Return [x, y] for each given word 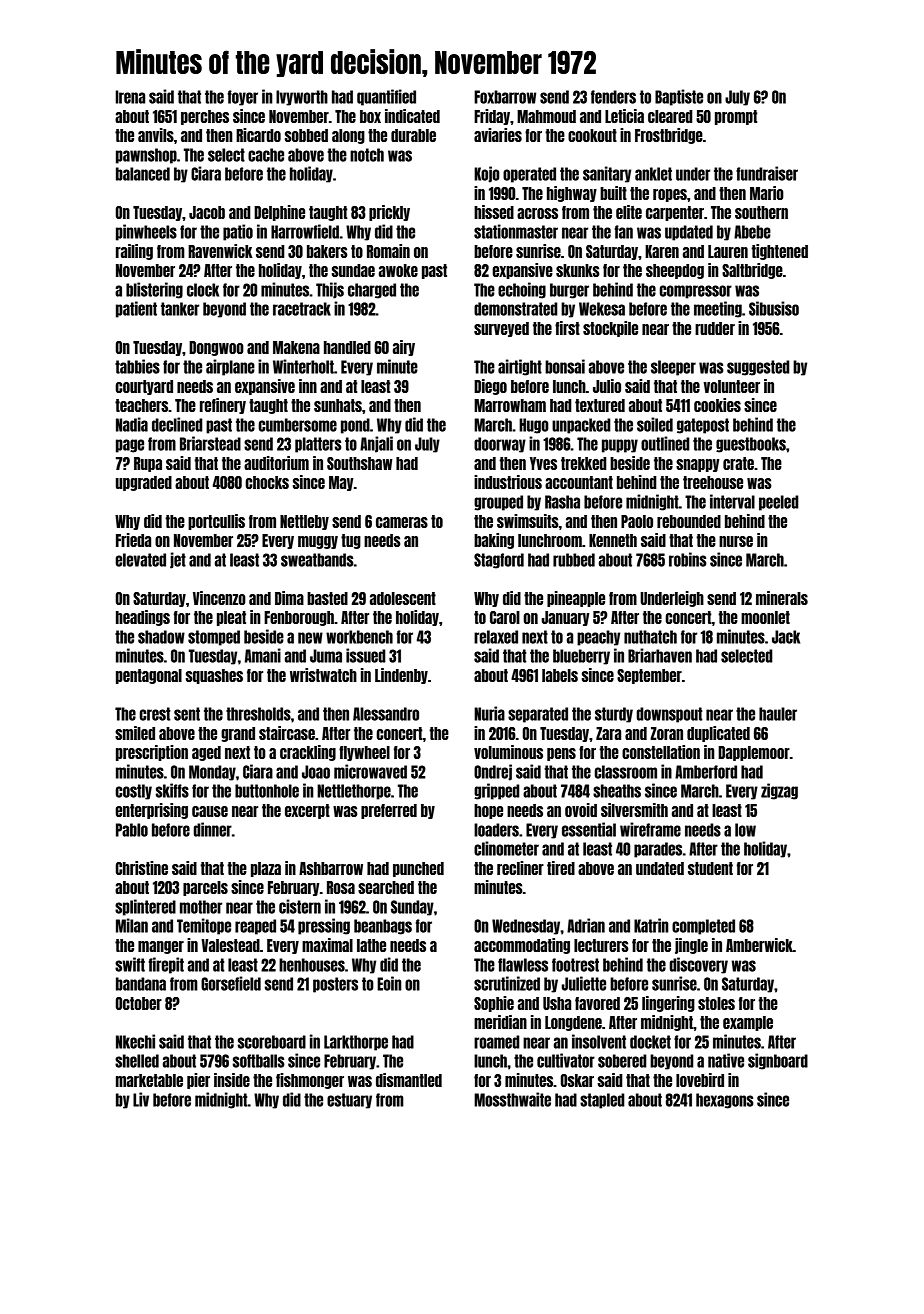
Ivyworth [302, 98]
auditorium [276, 463]
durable [413, 135]
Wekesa [602, 309]
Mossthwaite [512, 1099]
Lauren [728, 251]
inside [232, 1080]
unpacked [581, 426]
